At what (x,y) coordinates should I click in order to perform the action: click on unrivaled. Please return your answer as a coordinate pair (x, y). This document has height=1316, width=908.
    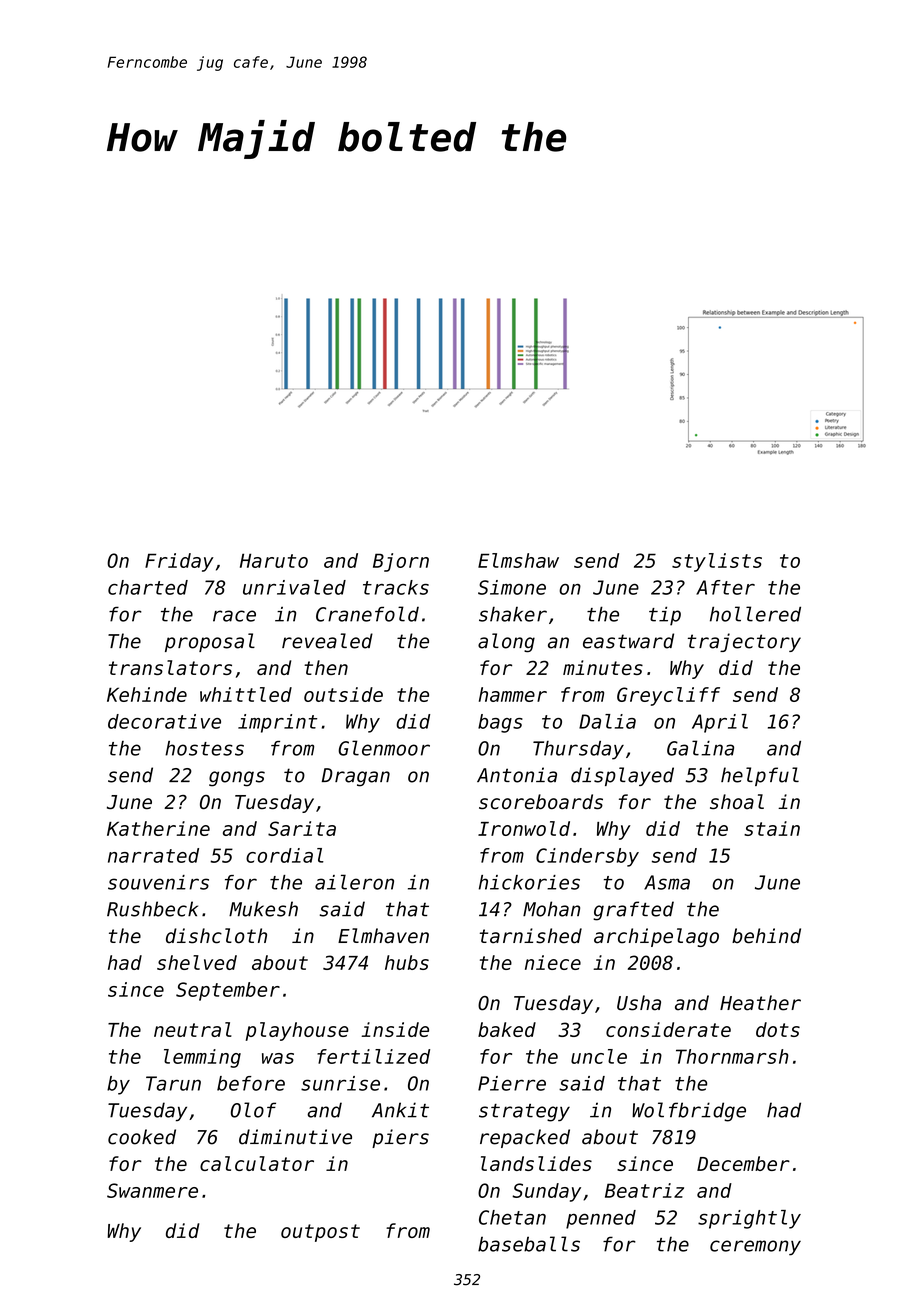
    Looking at the image, I should click on (294, 587).
